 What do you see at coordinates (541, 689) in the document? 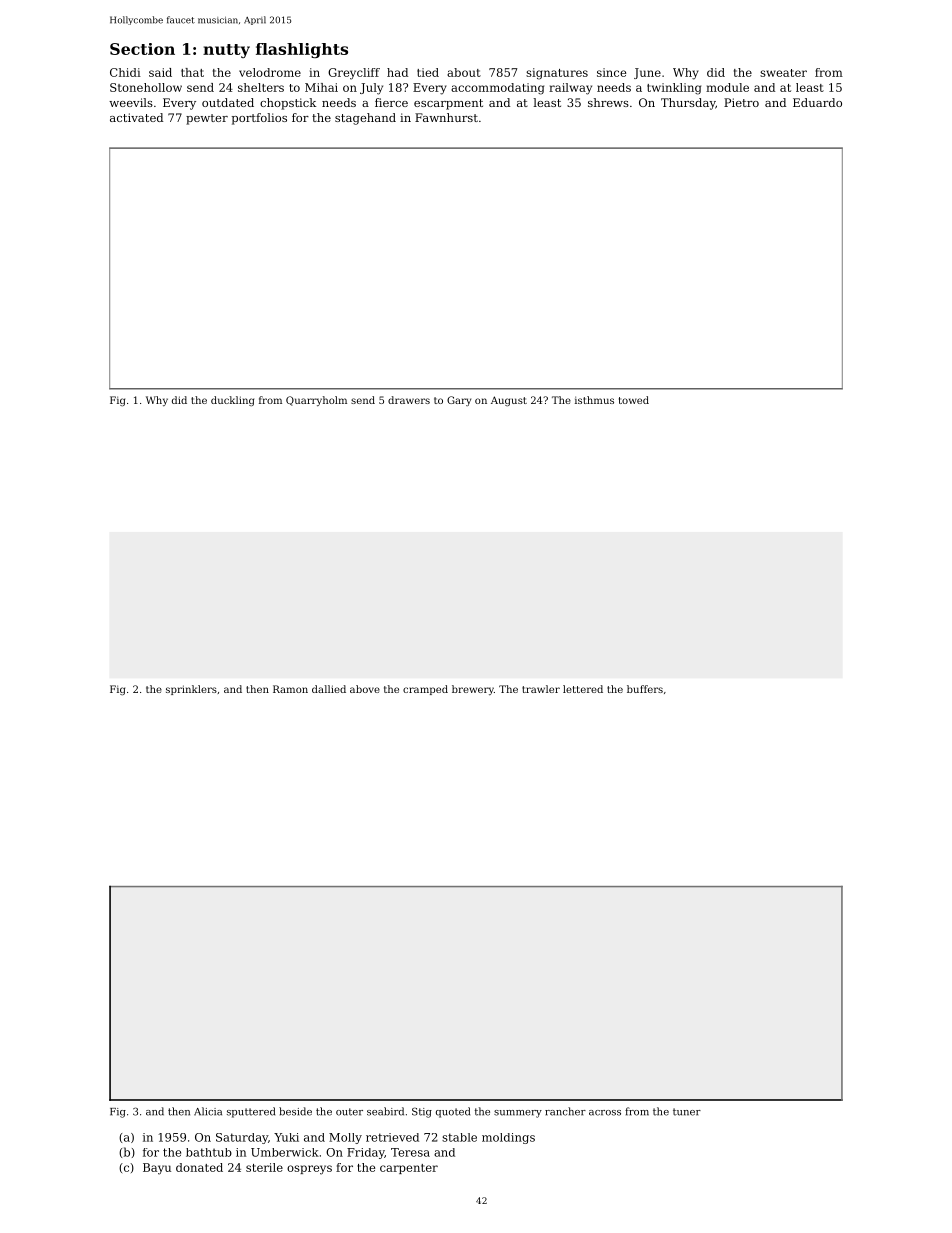
I see `trawler` at bounding box center [541, 689].
